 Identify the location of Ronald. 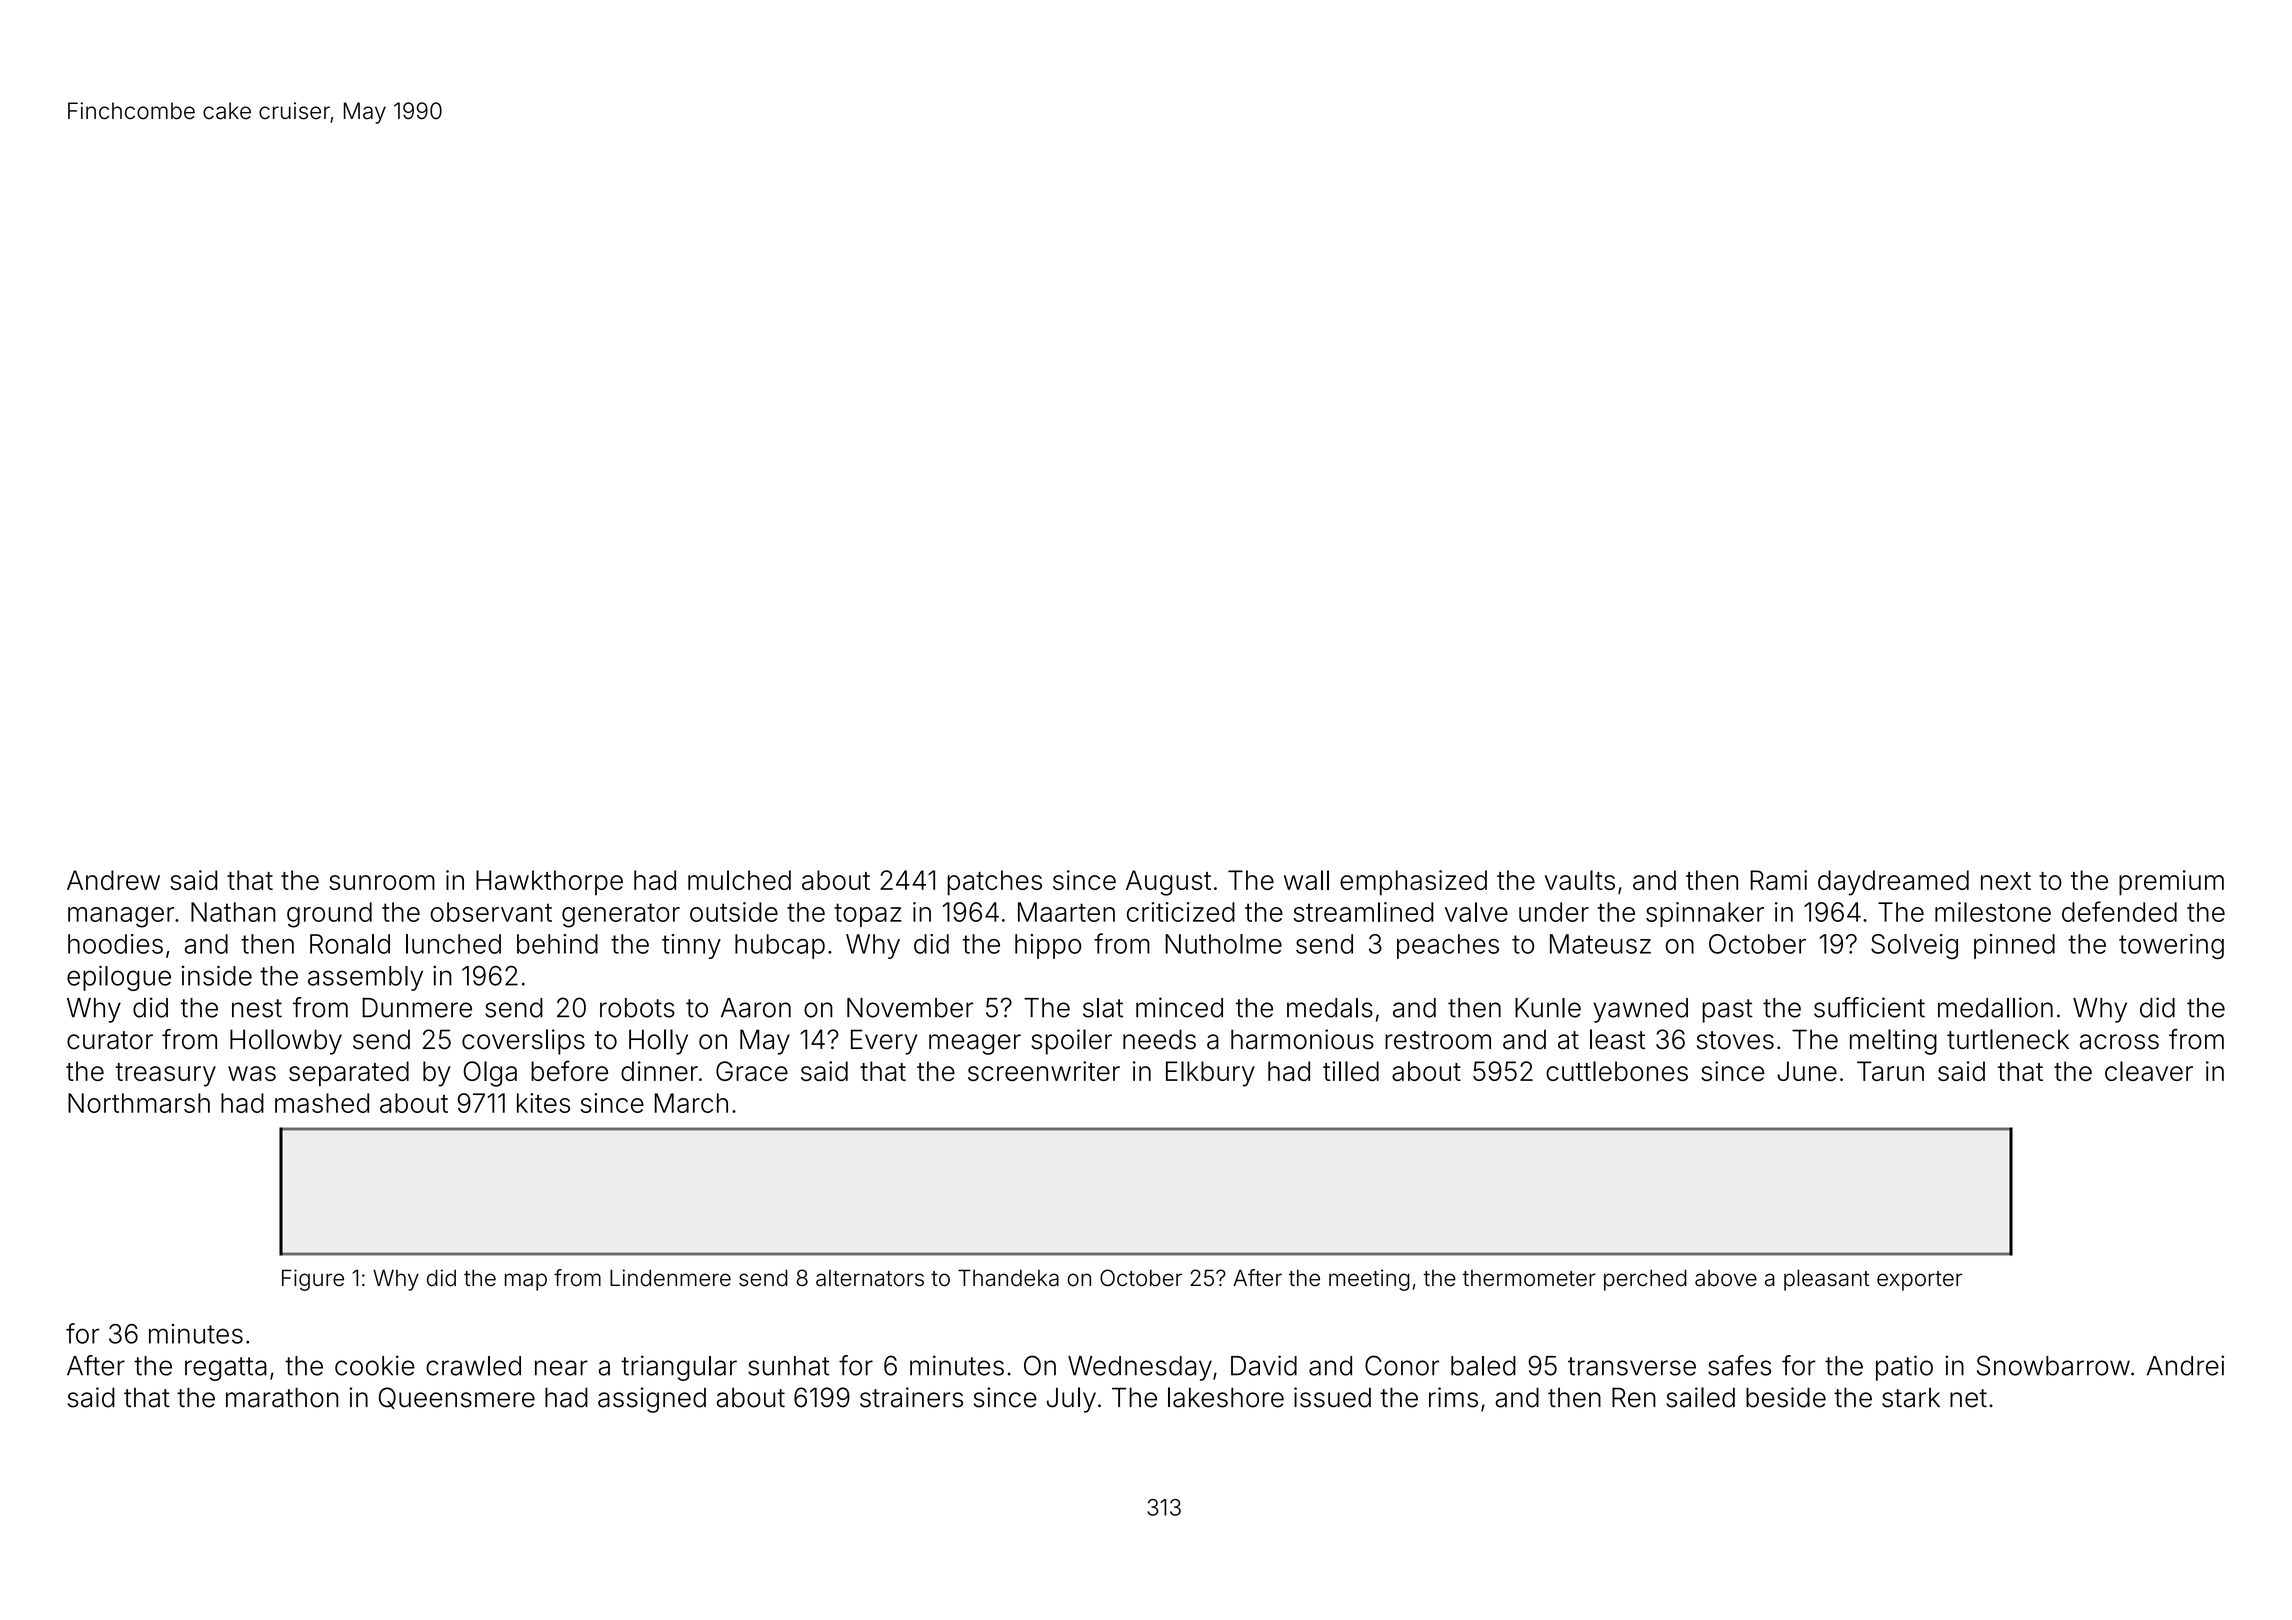
(350, 944).
